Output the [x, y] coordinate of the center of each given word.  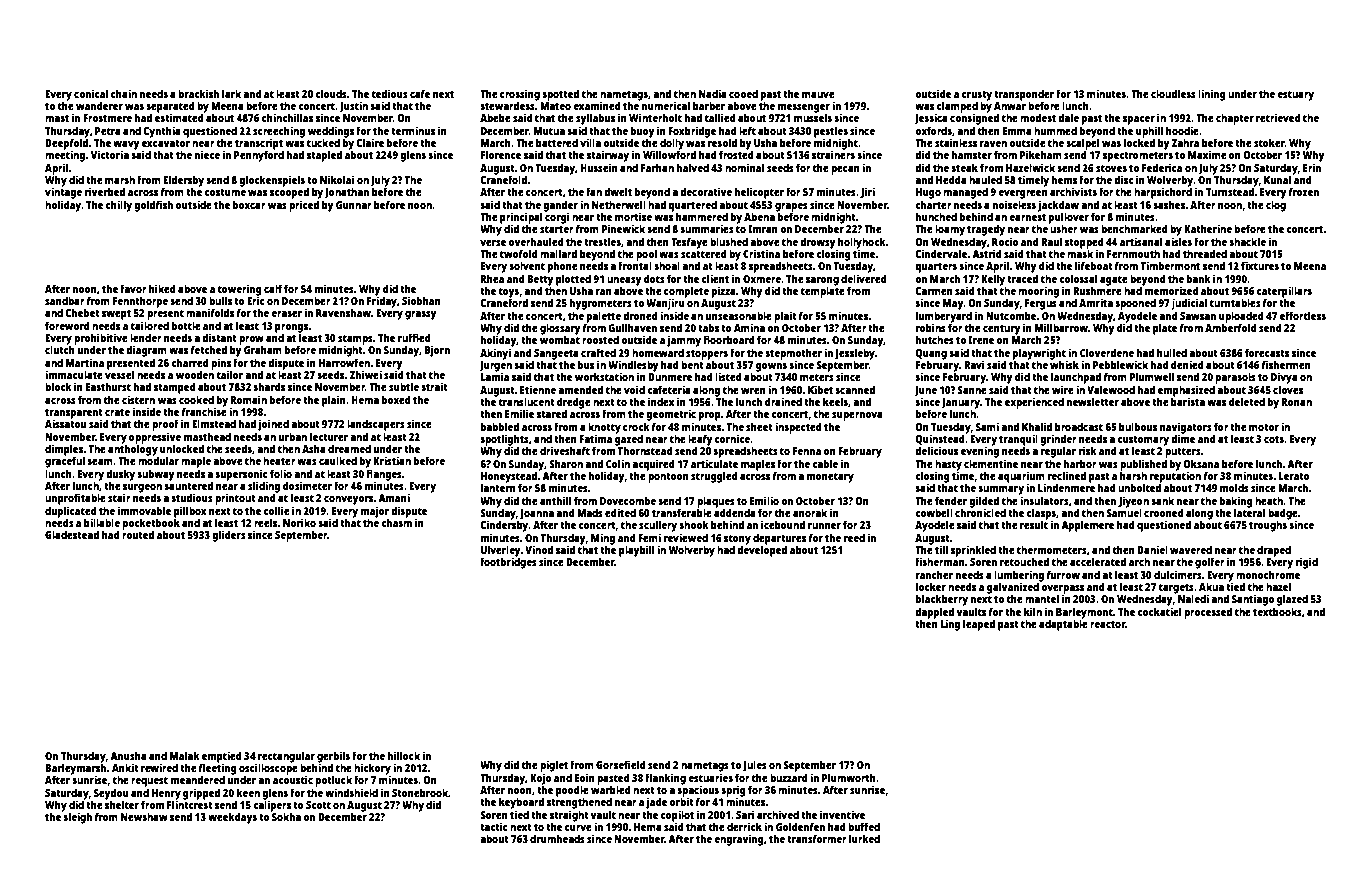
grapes [791, 207]
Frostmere [107, 118]
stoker [1269, 142]
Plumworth [849, 777]
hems [1064, 179]
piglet [554, 766]
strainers [833, 154]
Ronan [1297, 402]
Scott [318, 805]
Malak [185, 755]
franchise [204, 411]
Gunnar [354, 205]
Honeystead [509, 477]
